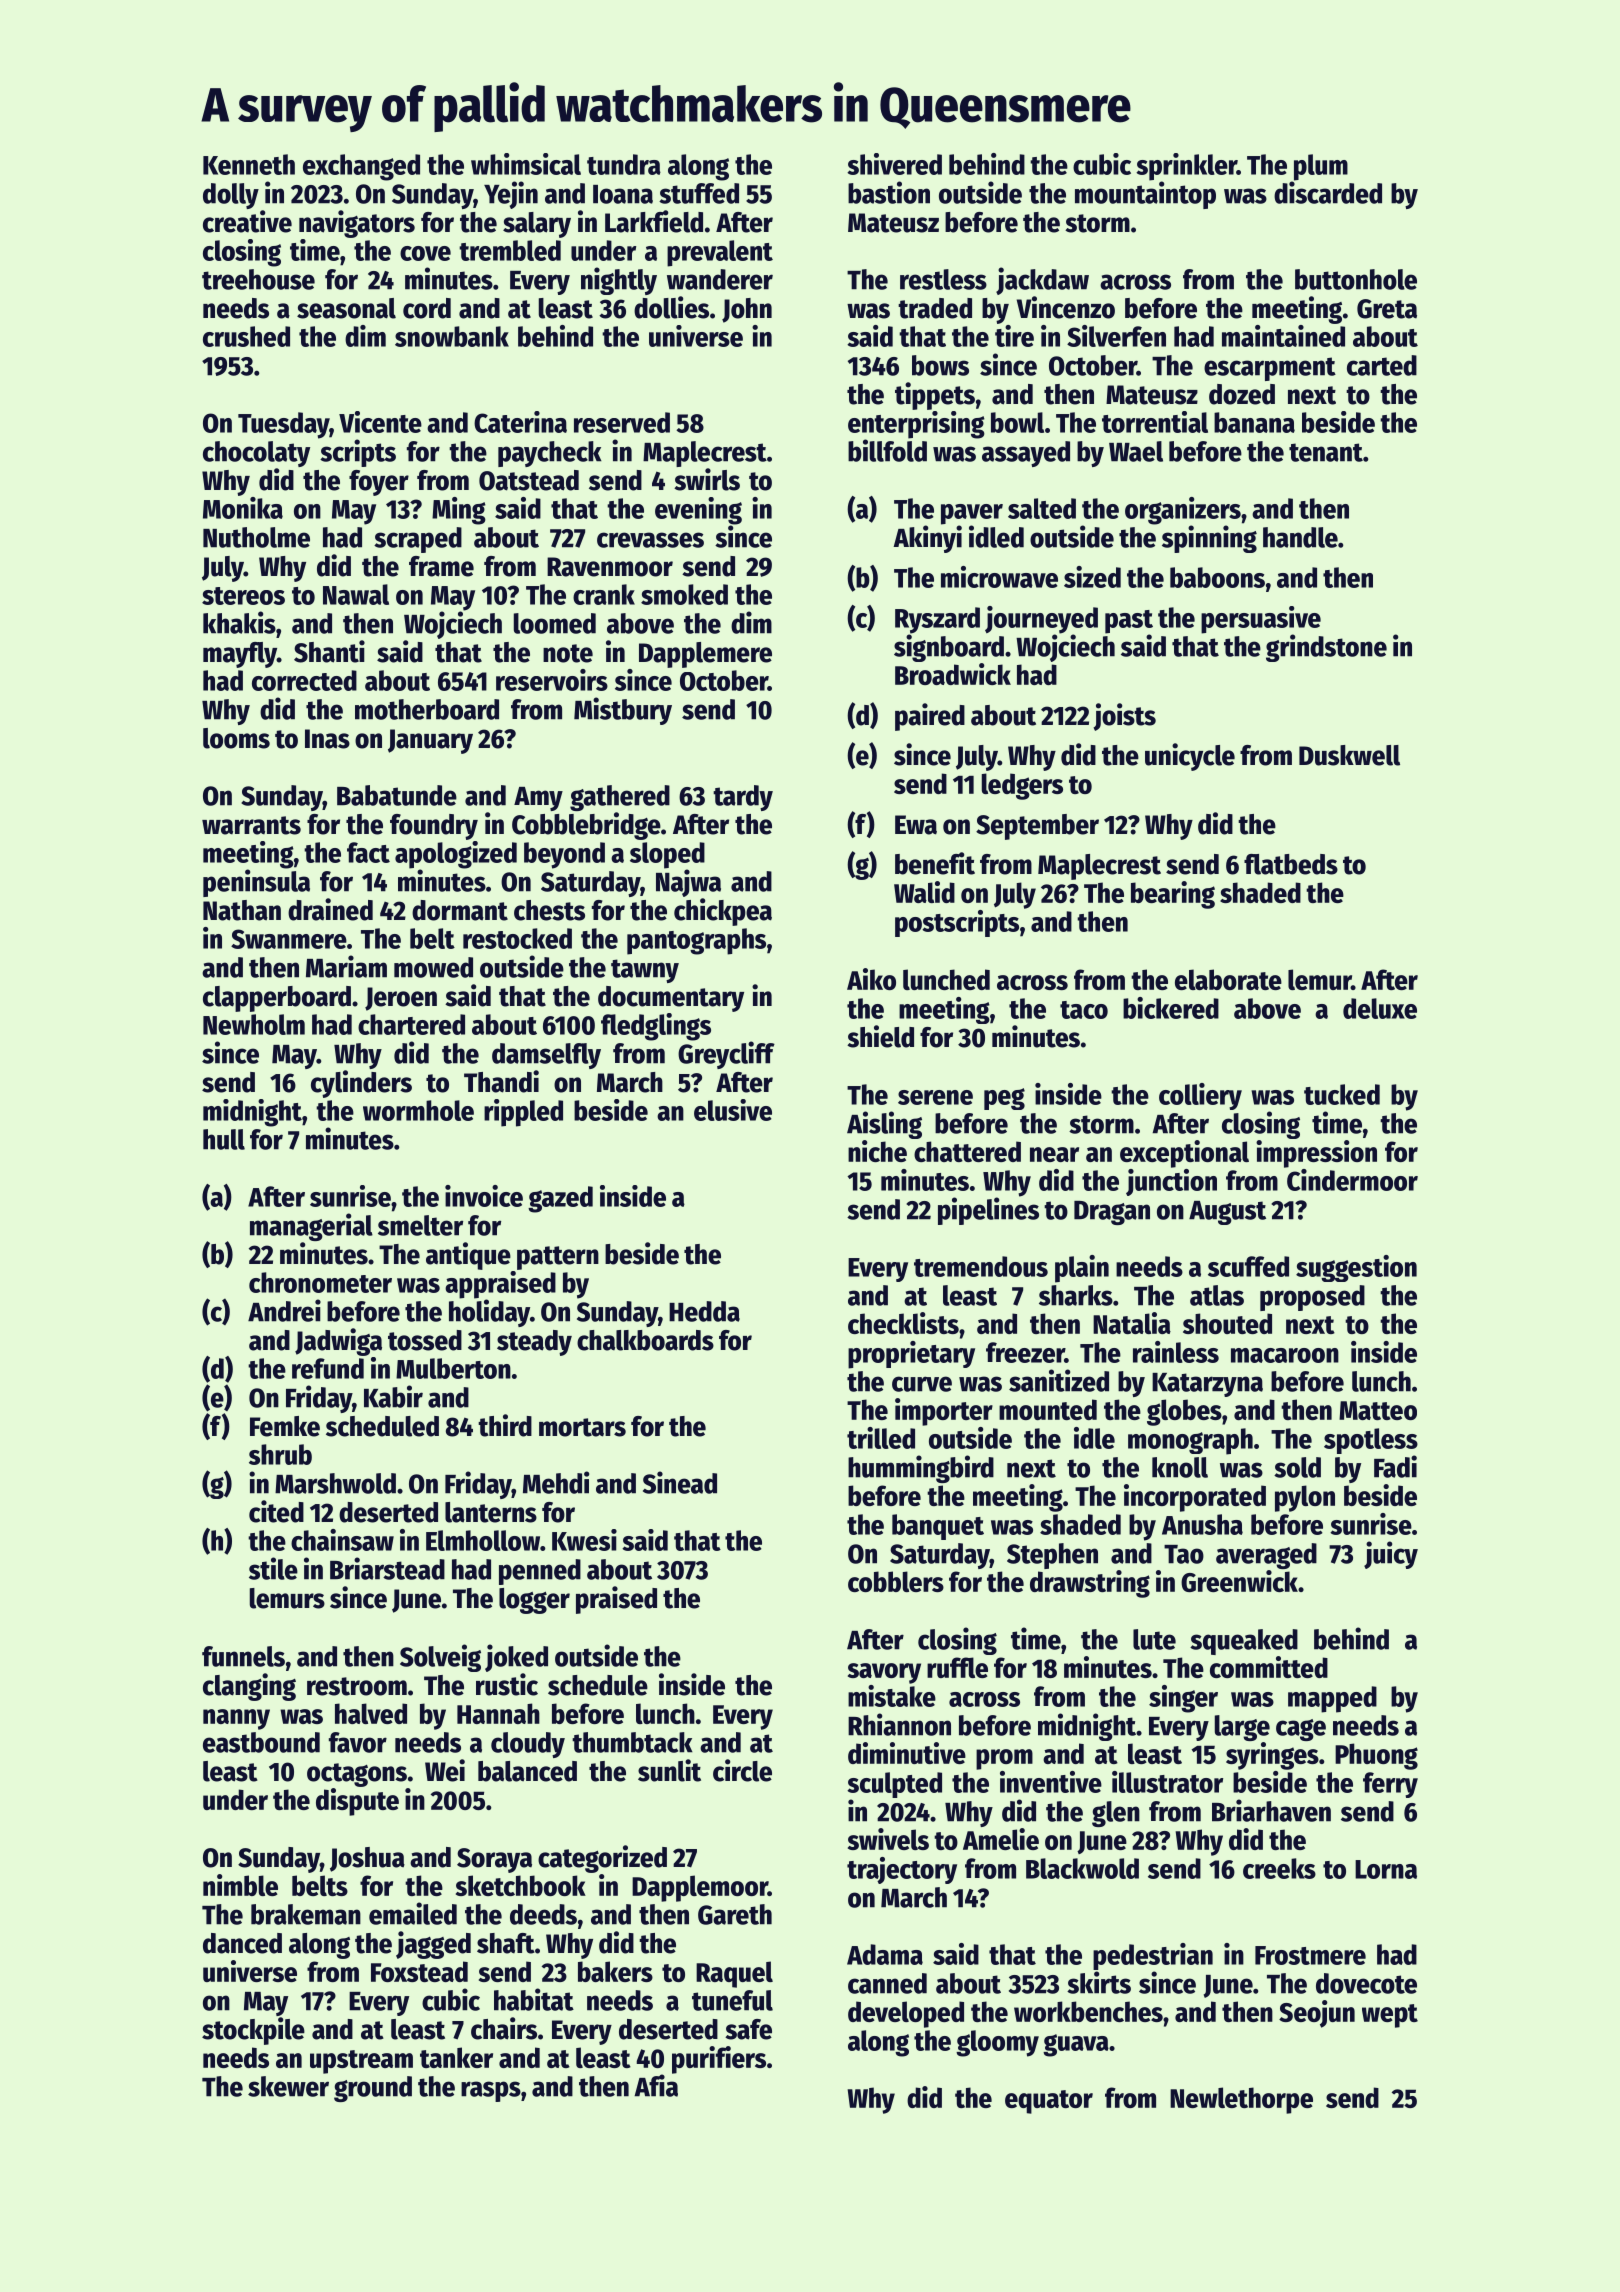  Describe the element at coordinates (1054, 1154) in the page. I see `near` at that location.
